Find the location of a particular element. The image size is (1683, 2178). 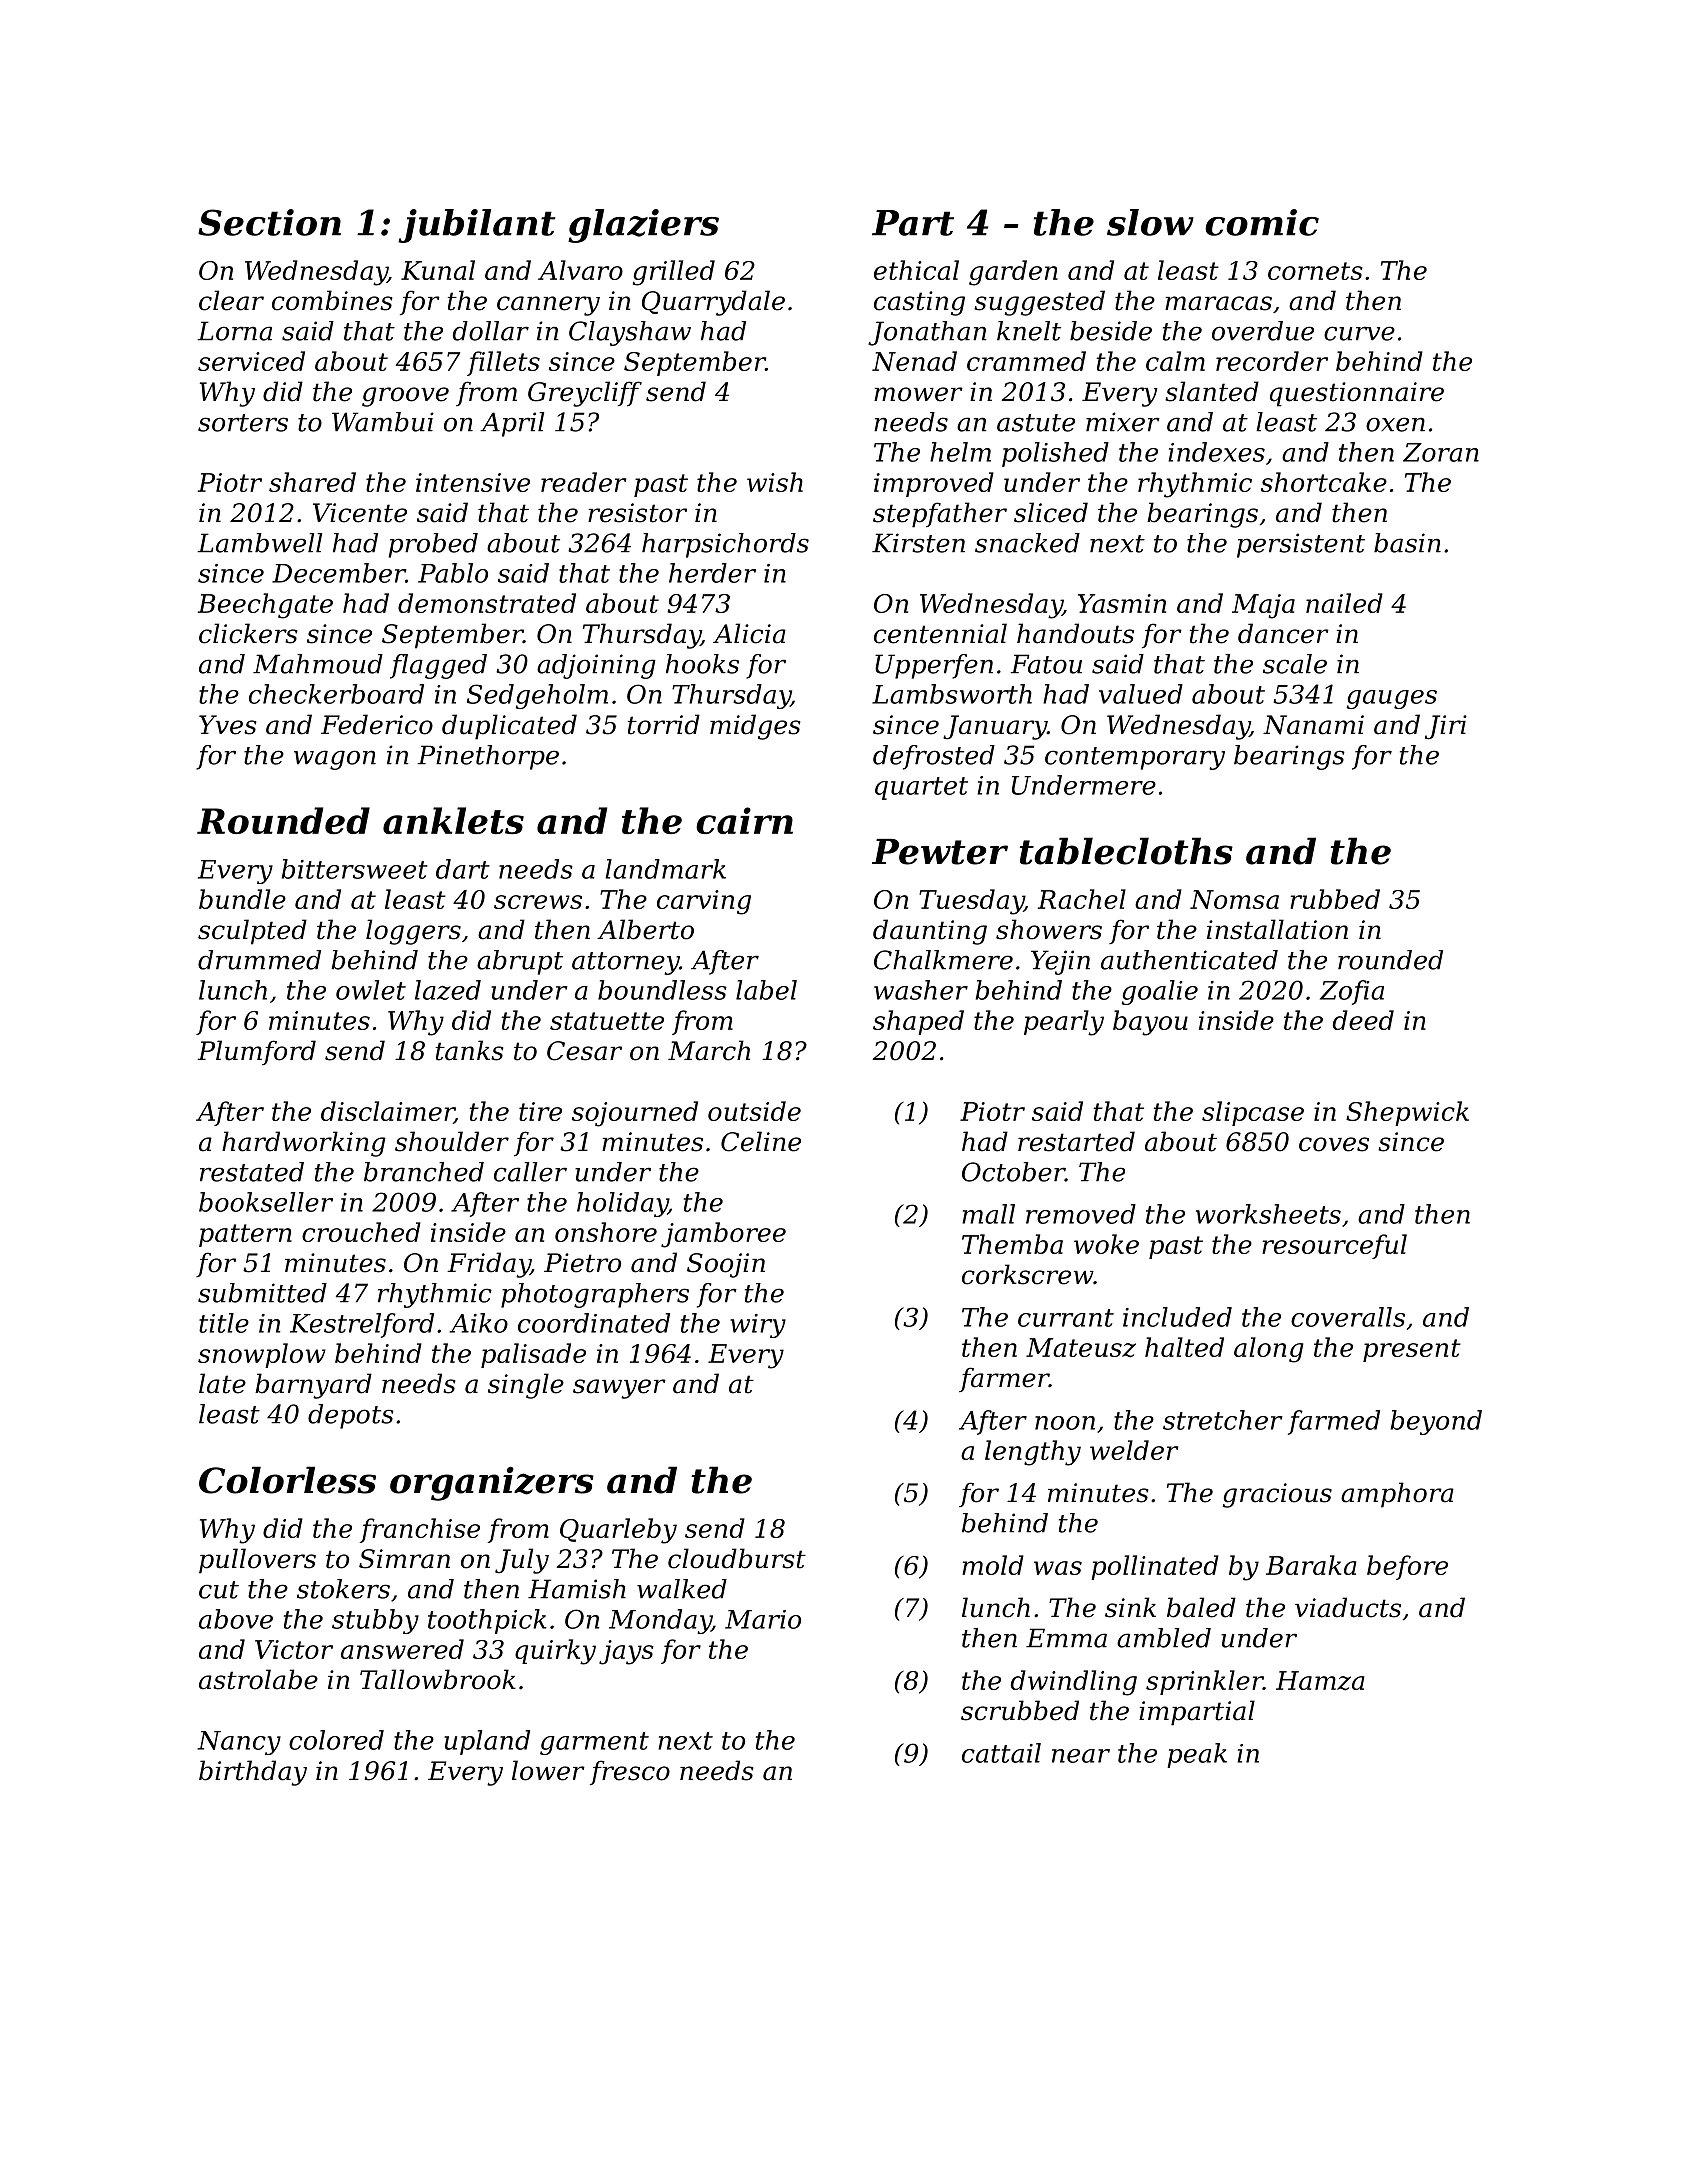

jubilant is located at coordinates (476, 226).
